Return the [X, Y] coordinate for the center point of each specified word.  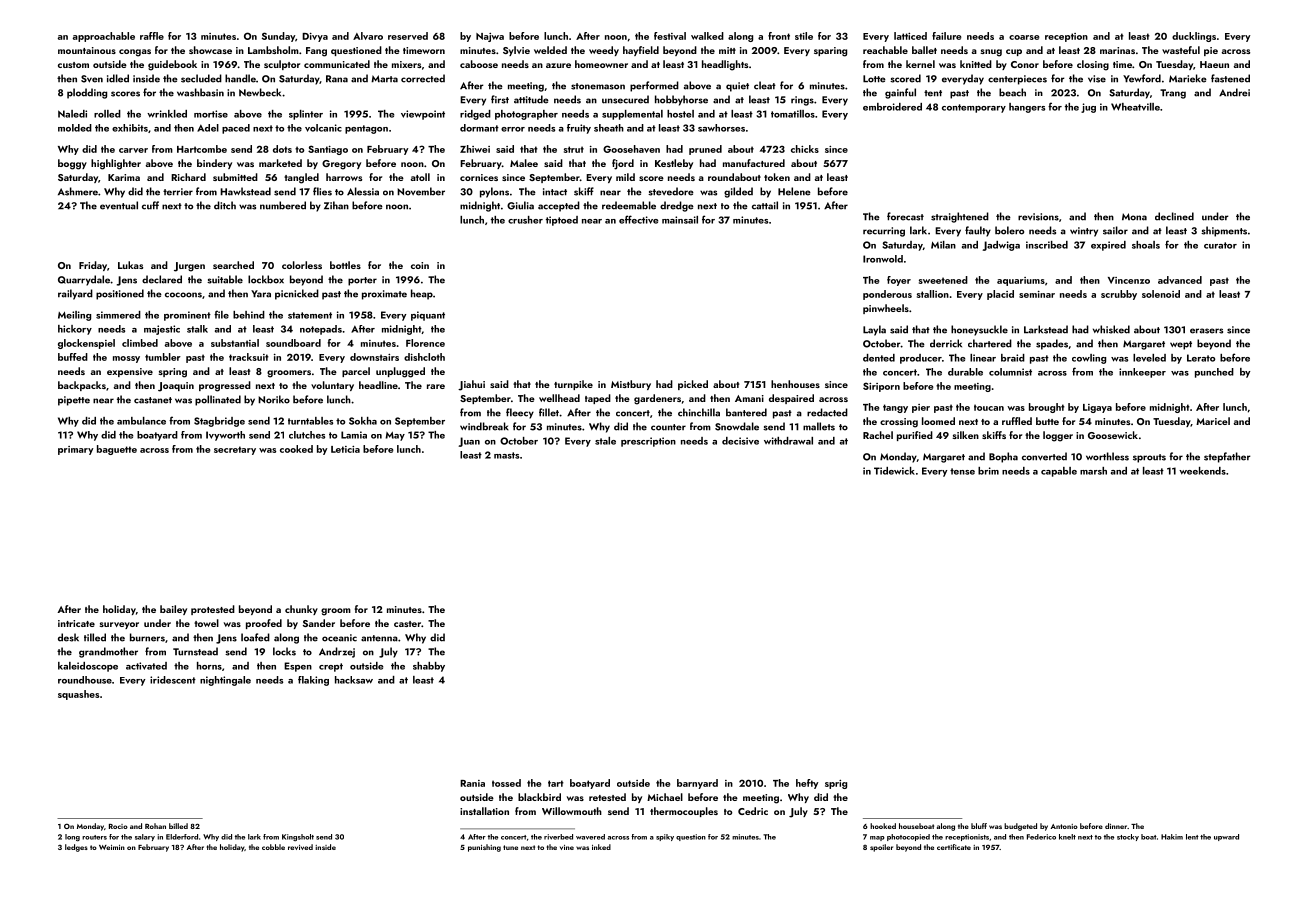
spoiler [881, 848]
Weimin [112, 847]
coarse [1024, 37]
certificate [954, 847]
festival [670, 36]
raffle [152, 36]
